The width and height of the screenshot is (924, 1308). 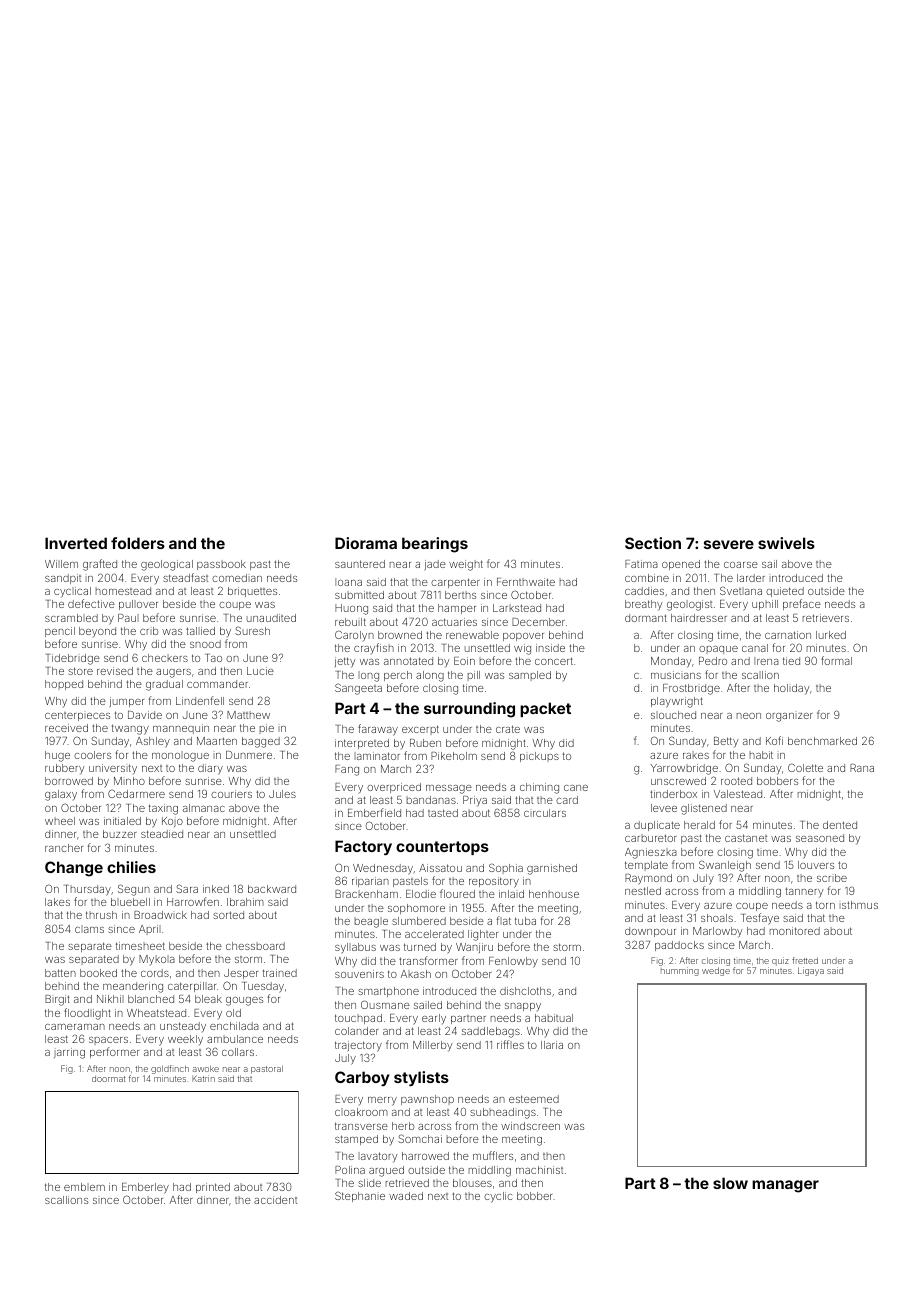 I want to click on sampled, so click(x=530, y=676).
